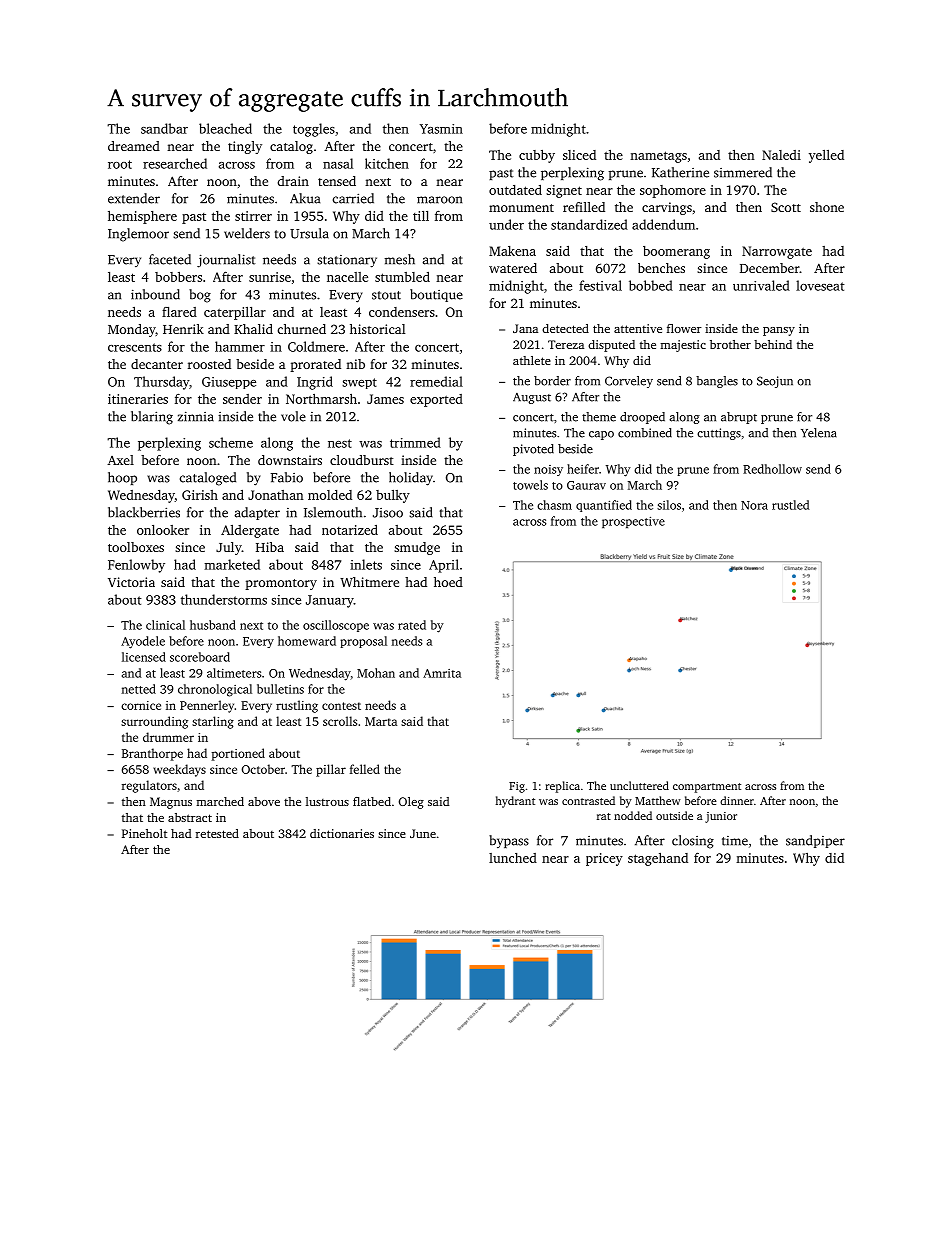  What do you see at coordinates (707, 788) in the screenshot?
I see `compartment` at bounding box center [707, 788].
